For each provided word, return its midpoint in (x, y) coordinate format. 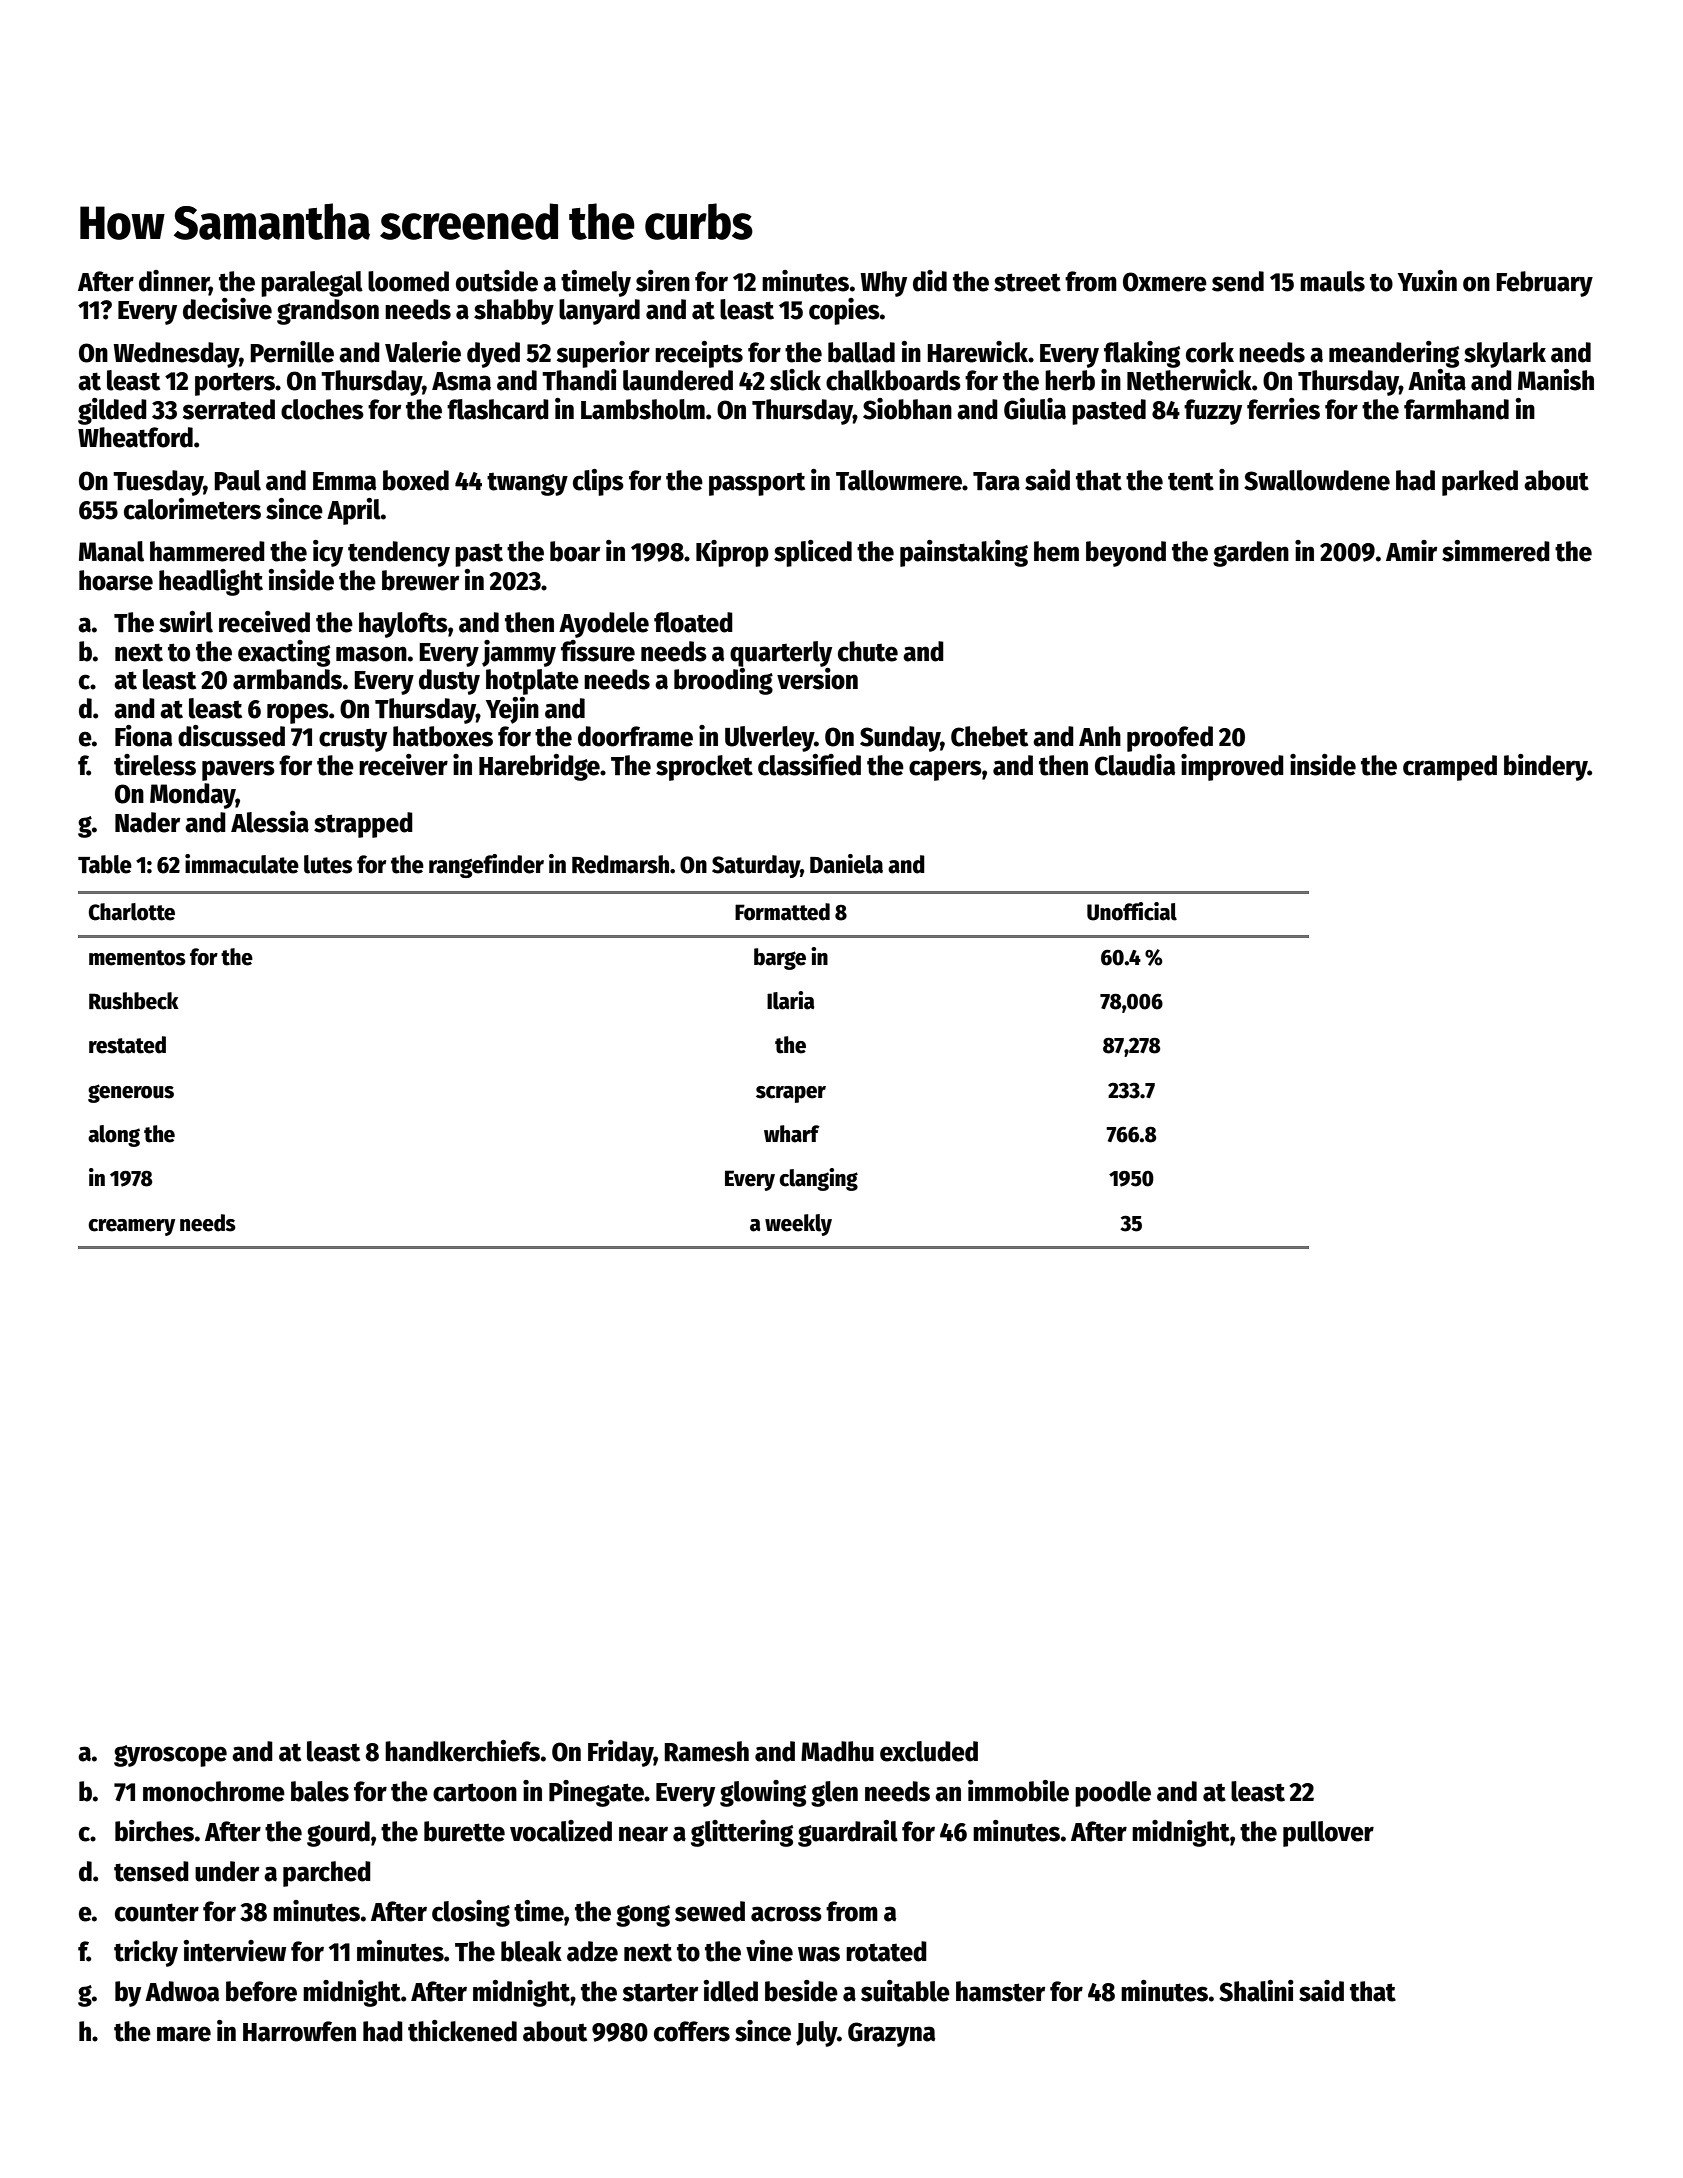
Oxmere (1165, 282)
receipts (699, 354)
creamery (131, 1227)
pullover (1328, 1834)
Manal (111, 551)
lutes (328, 864)
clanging (818, 1179)
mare (184, 2034)
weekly (798, 1225)
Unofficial (1132, 911)
